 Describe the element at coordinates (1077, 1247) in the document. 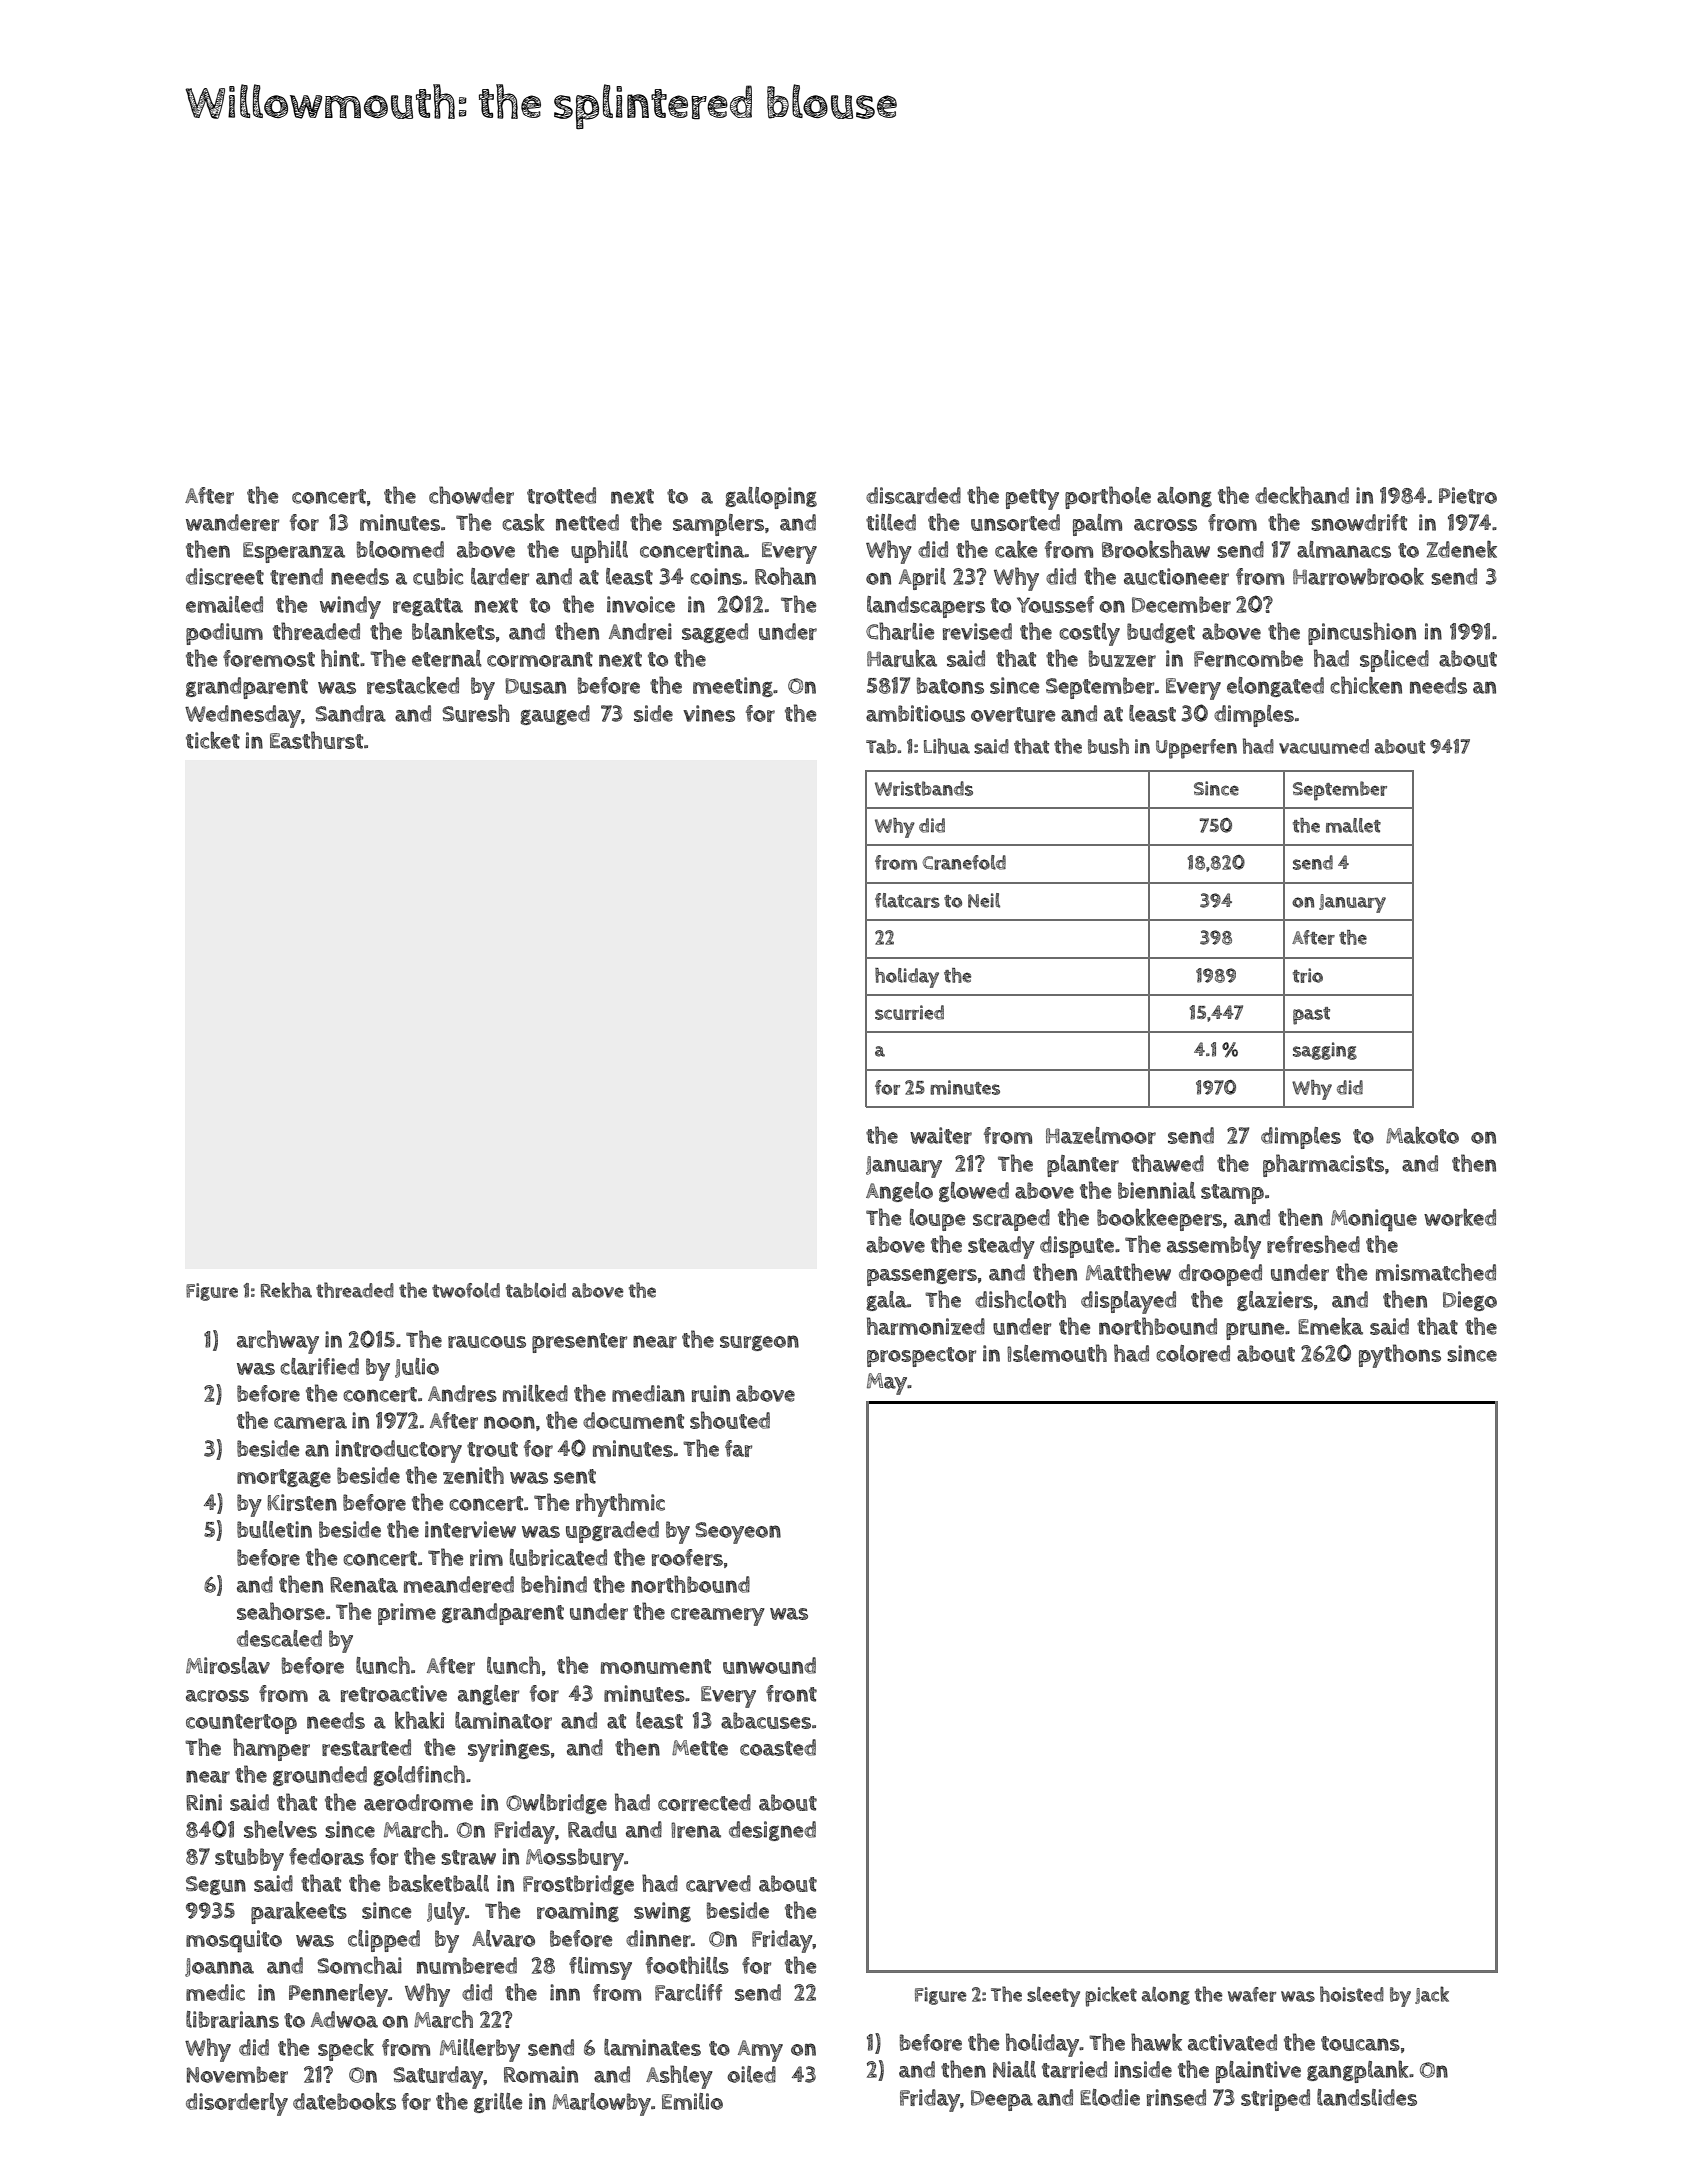

I see `dispute` at that location.
